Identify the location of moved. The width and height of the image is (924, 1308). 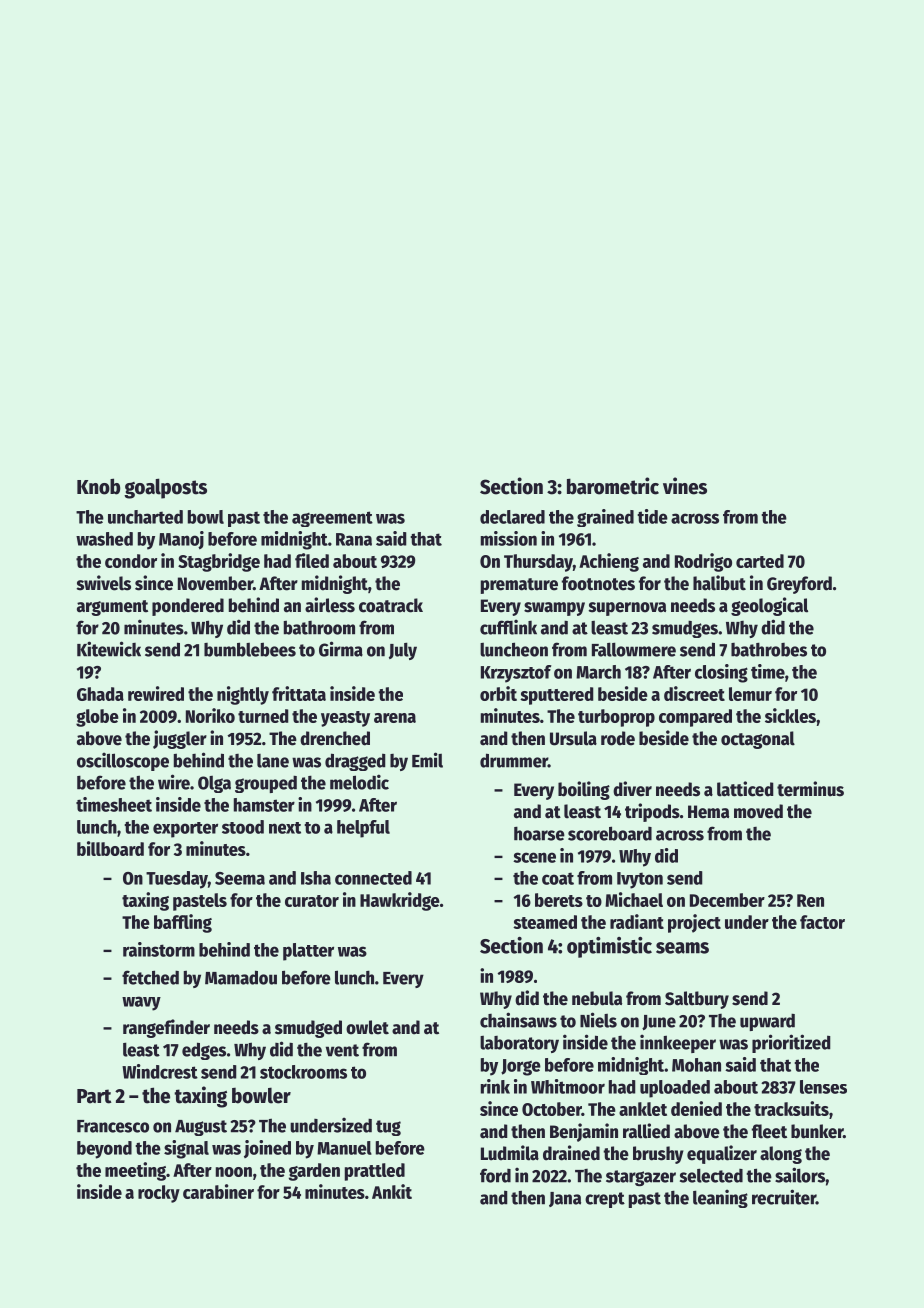
(758, 811).
